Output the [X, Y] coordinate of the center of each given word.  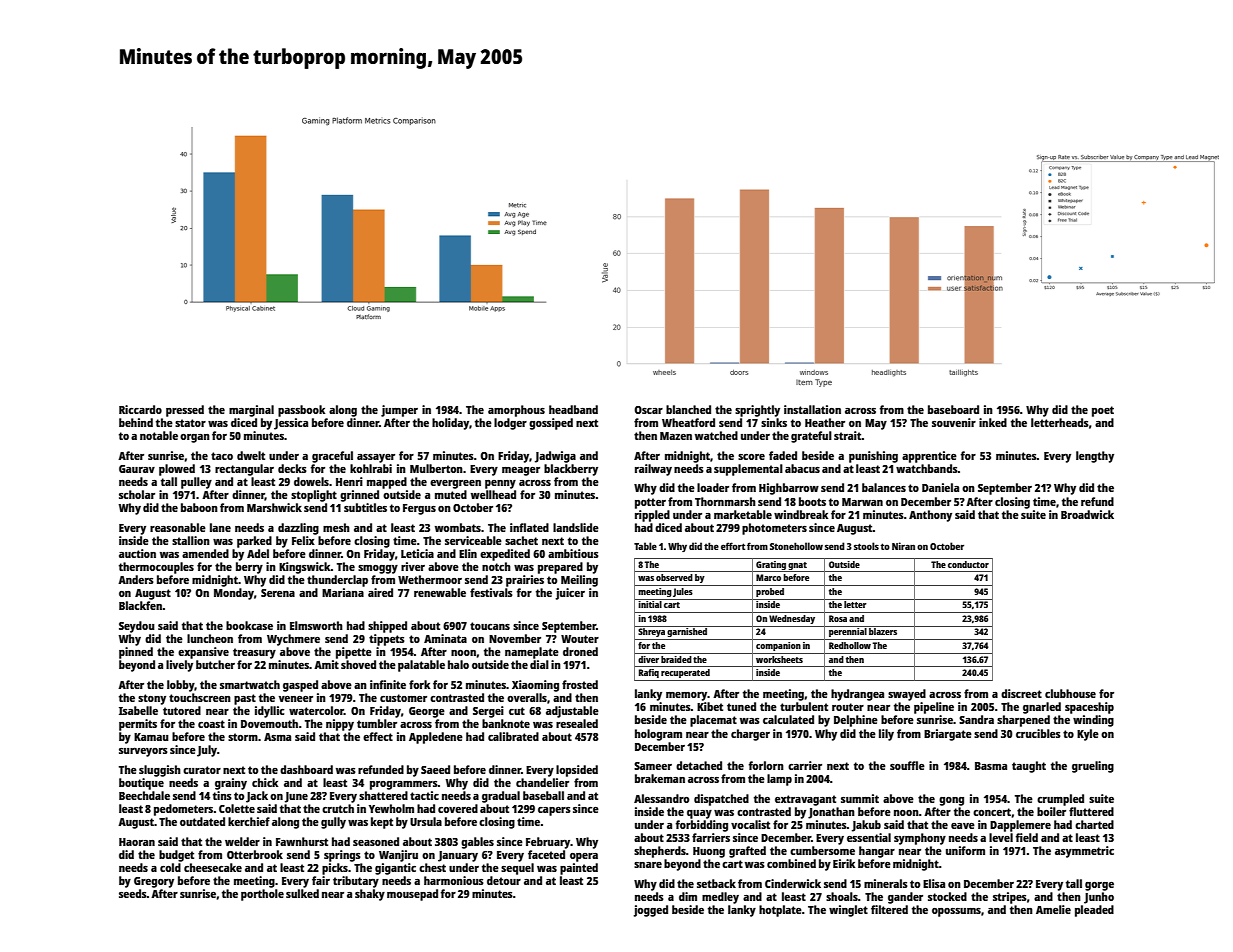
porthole [262, 895]
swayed [907, 695]
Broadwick [1087, 514]
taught [1029, 767]
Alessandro [661, 798]
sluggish [160, 771]
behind [136, 422]
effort [733, 546]
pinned [136, 653]
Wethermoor [430, 579]
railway [653, 470]
